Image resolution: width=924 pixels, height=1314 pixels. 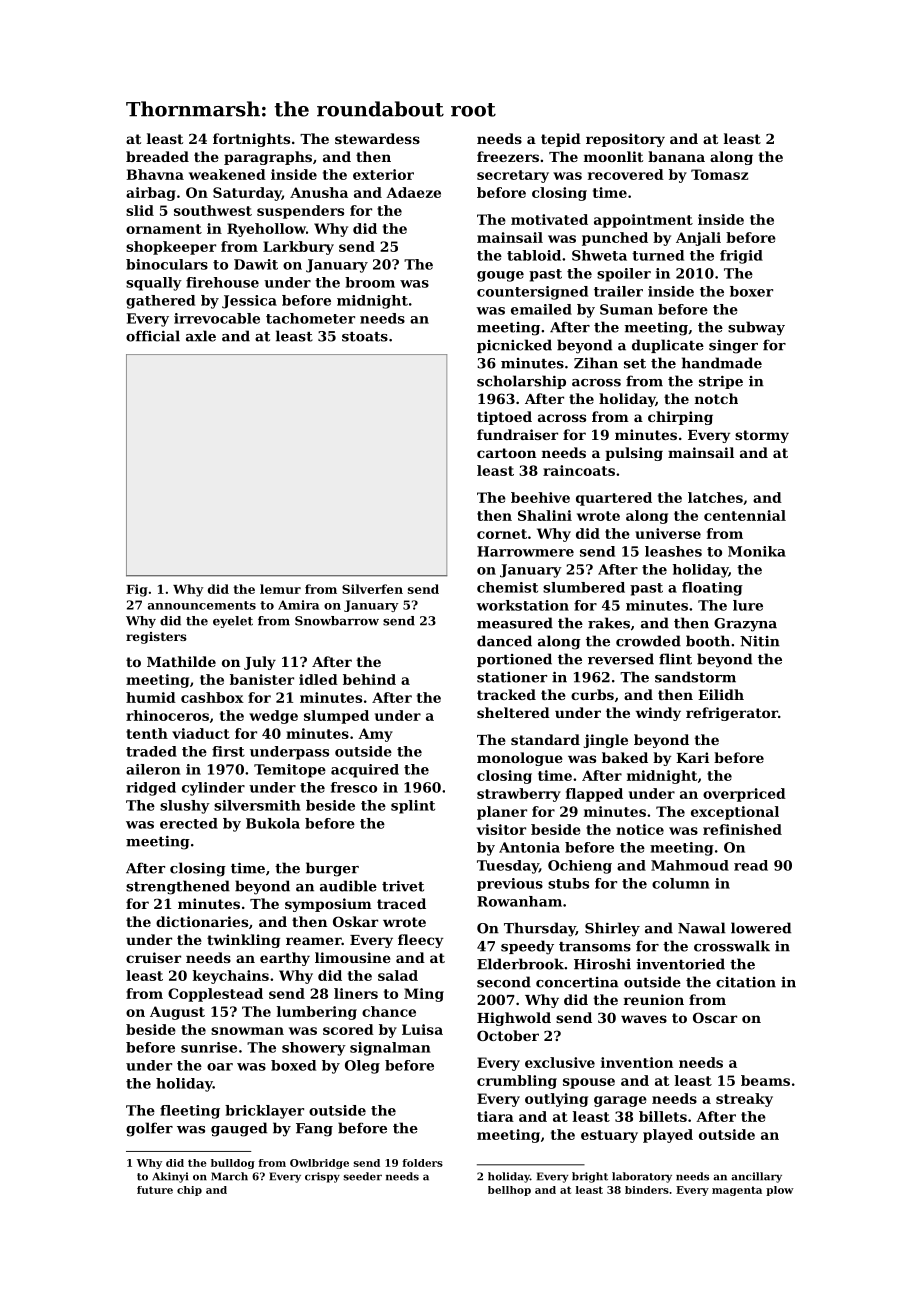 What do you see at coordinates (262, 679) in the image?
I see `banister` at bounding box center [262, 679].
